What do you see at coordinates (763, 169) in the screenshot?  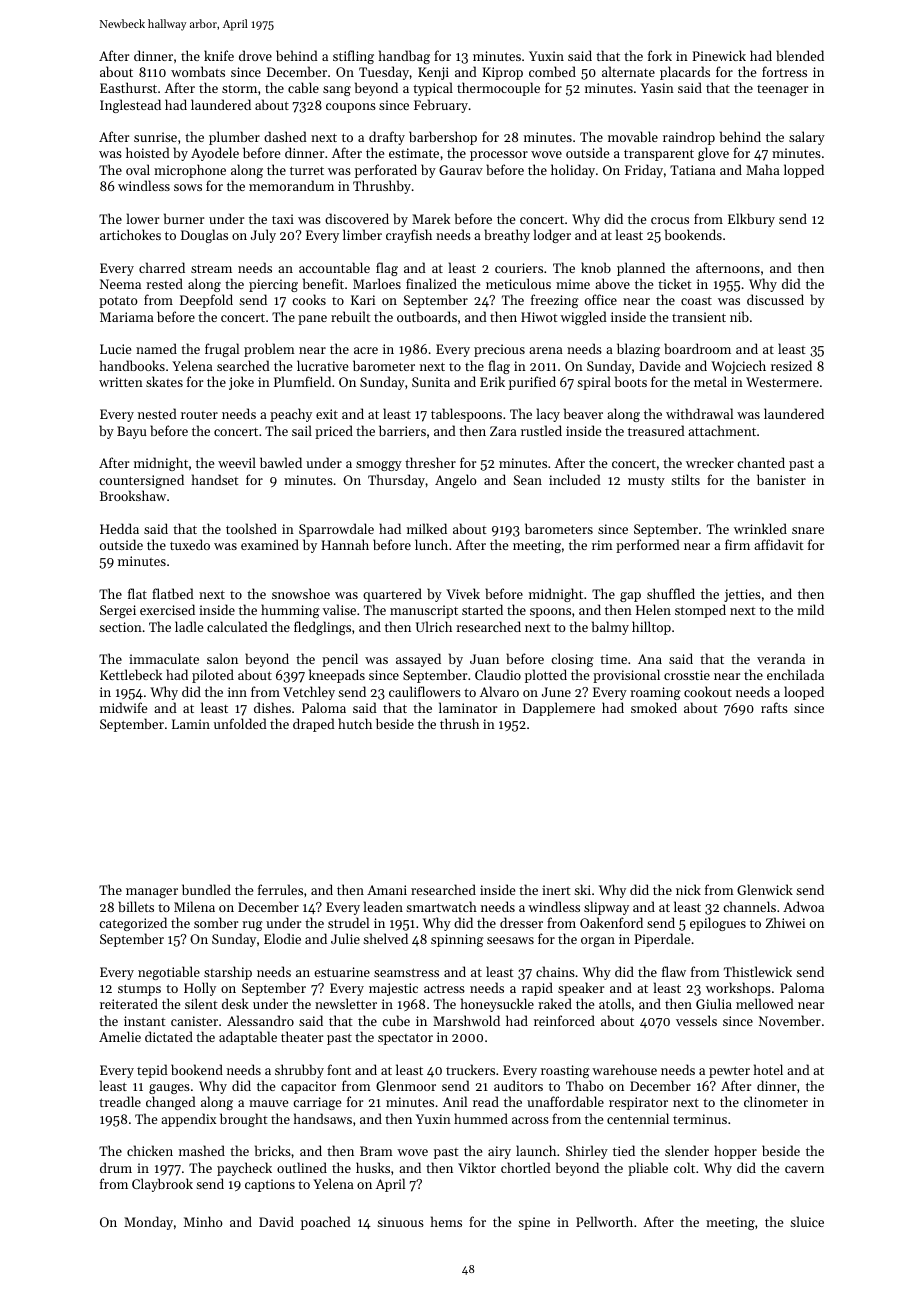 I see `Maha` at bounding box center [763, 169].
